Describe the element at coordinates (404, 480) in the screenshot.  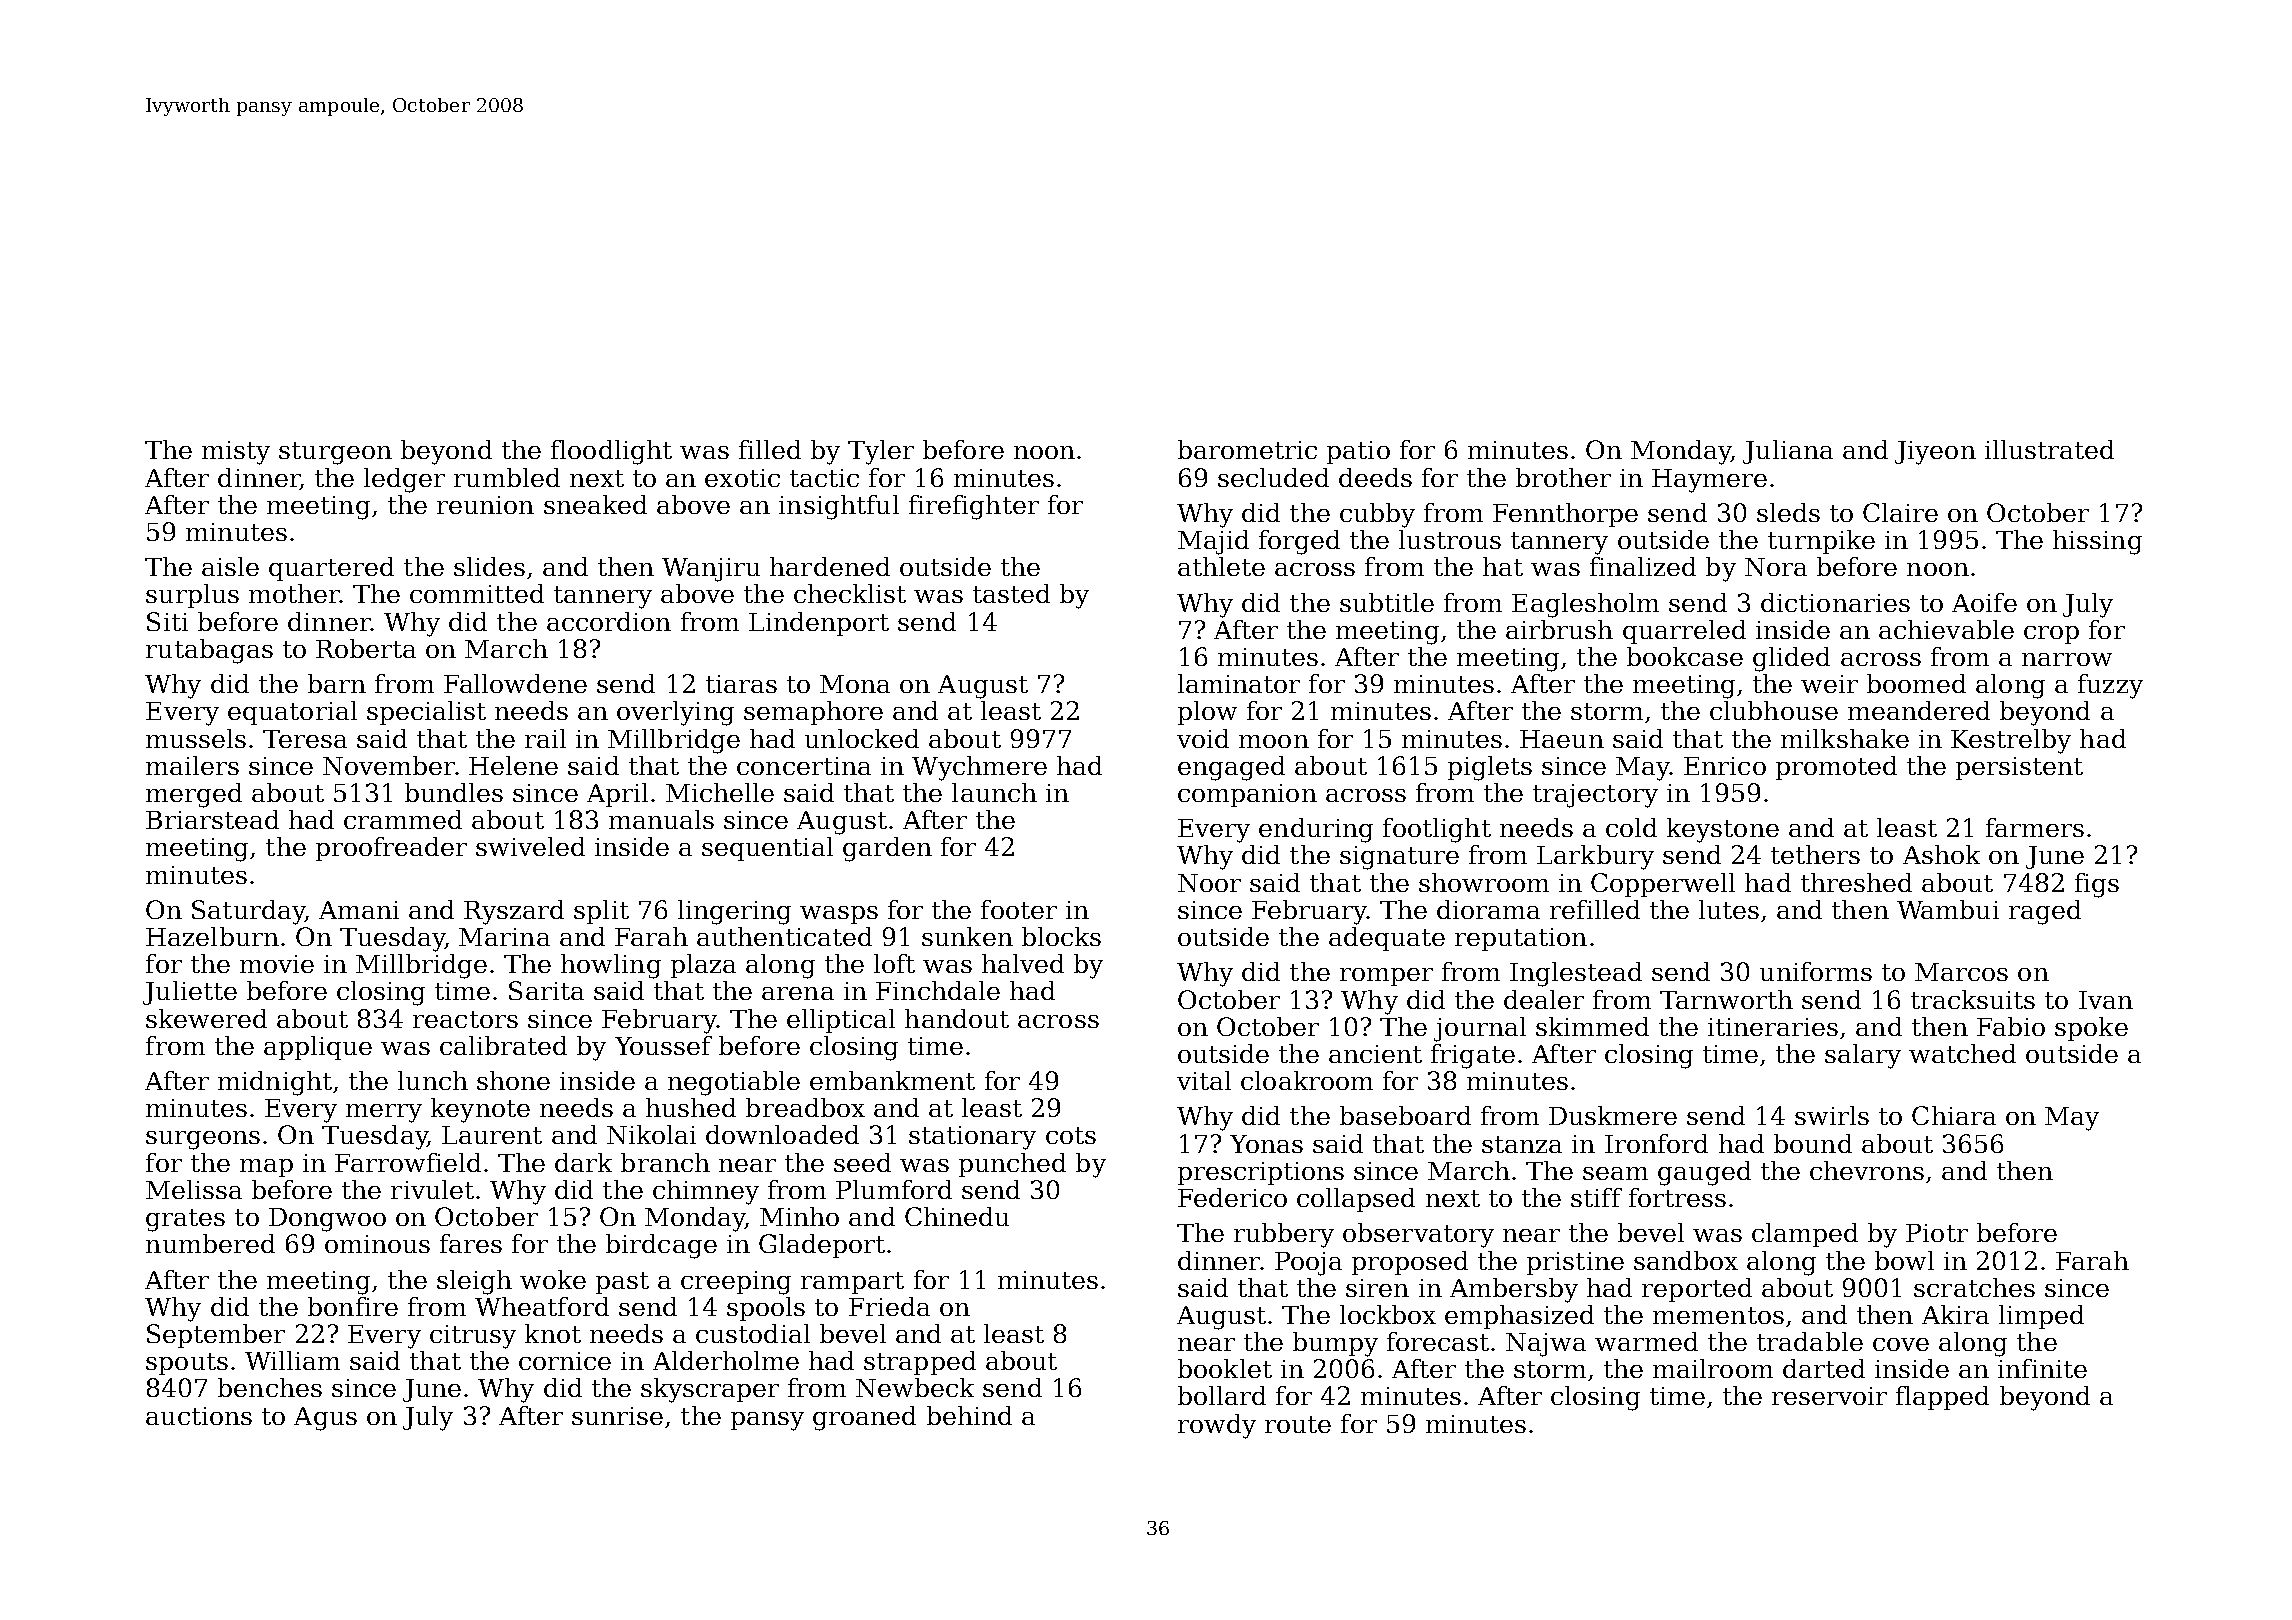
I see `ledger` at that location.
